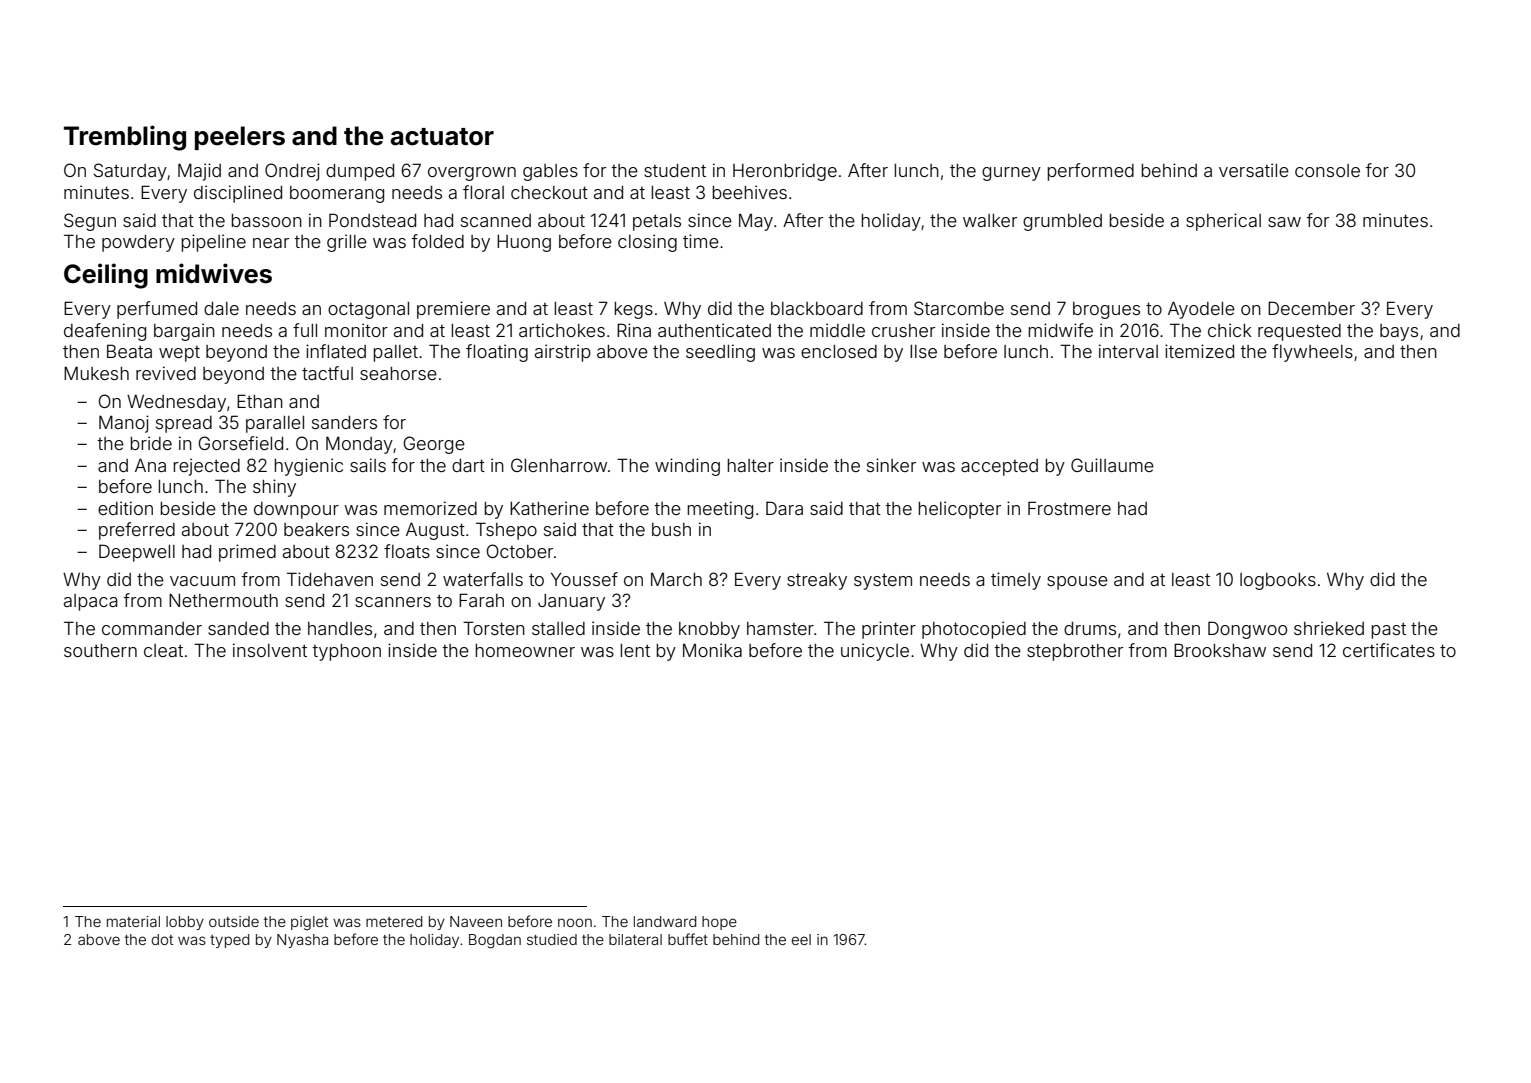 This page has width=1531, height=1083. I want to click on Glenharrow, so click(559, 465).
